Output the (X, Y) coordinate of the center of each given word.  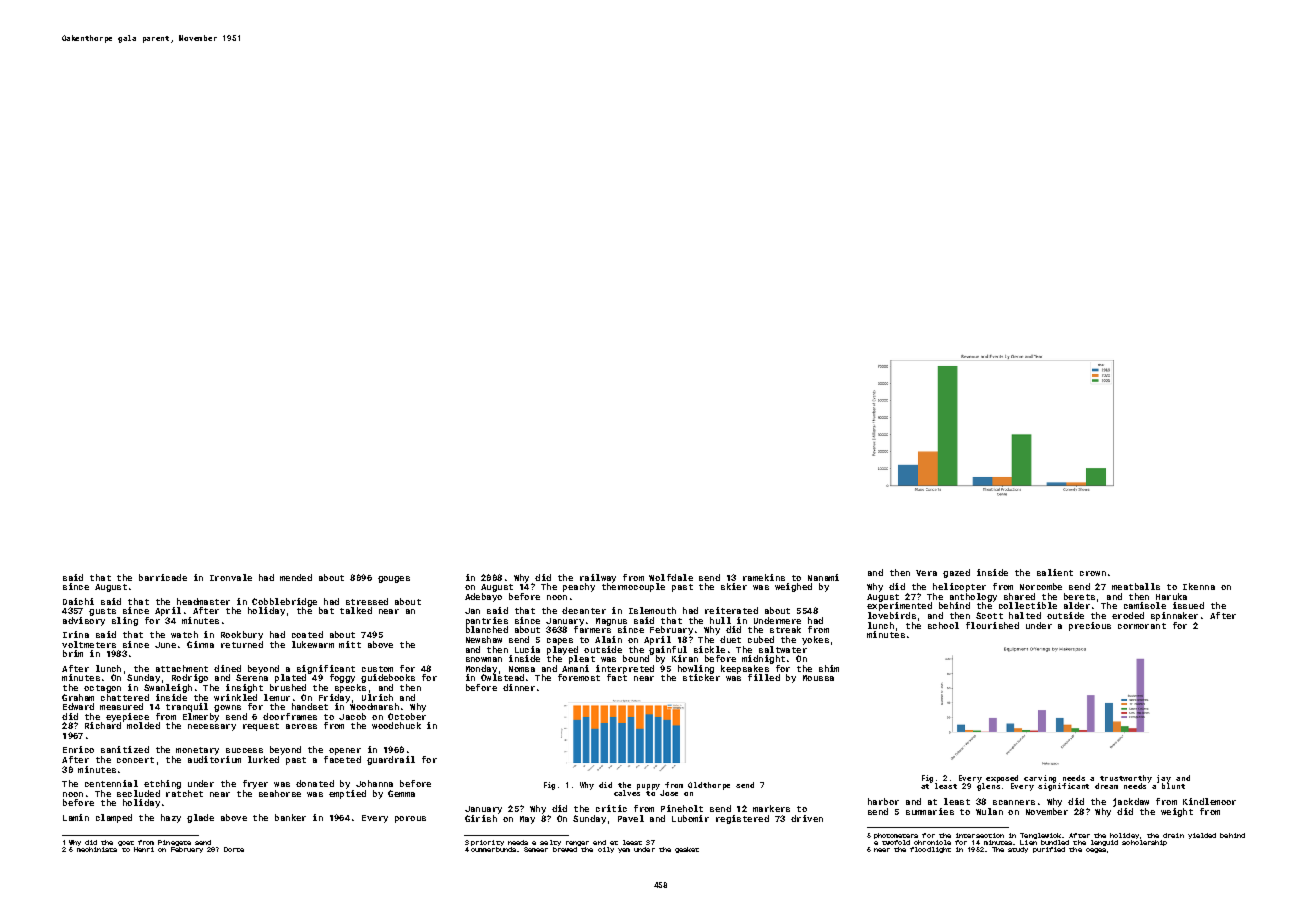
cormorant (1142, 626)
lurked (263, 759)
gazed (956, 573)
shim (829, 668)
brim (73, 653)
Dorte (234, 849)
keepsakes (745, 669)
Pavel (631, 818)
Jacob (352, 716)
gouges (394, 579)
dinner (519, 687)
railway (598, 578)
